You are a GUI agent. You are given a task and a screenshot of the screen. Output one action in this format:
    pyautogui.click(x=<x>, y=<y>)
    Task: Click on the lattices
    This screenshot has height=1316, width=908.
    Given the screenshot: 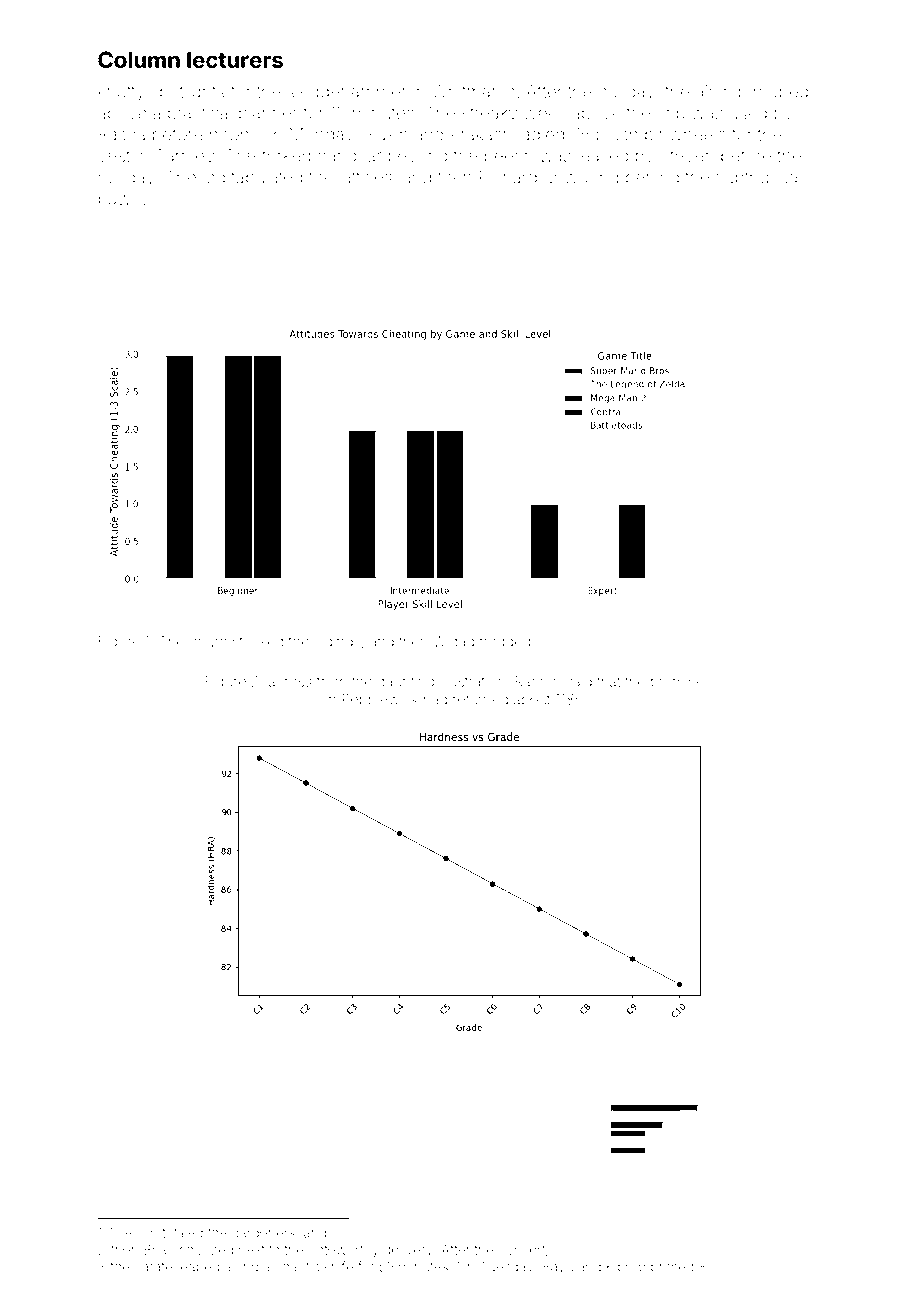 What is the action you would take?
    pyautogui.click(x=366, y=177)
